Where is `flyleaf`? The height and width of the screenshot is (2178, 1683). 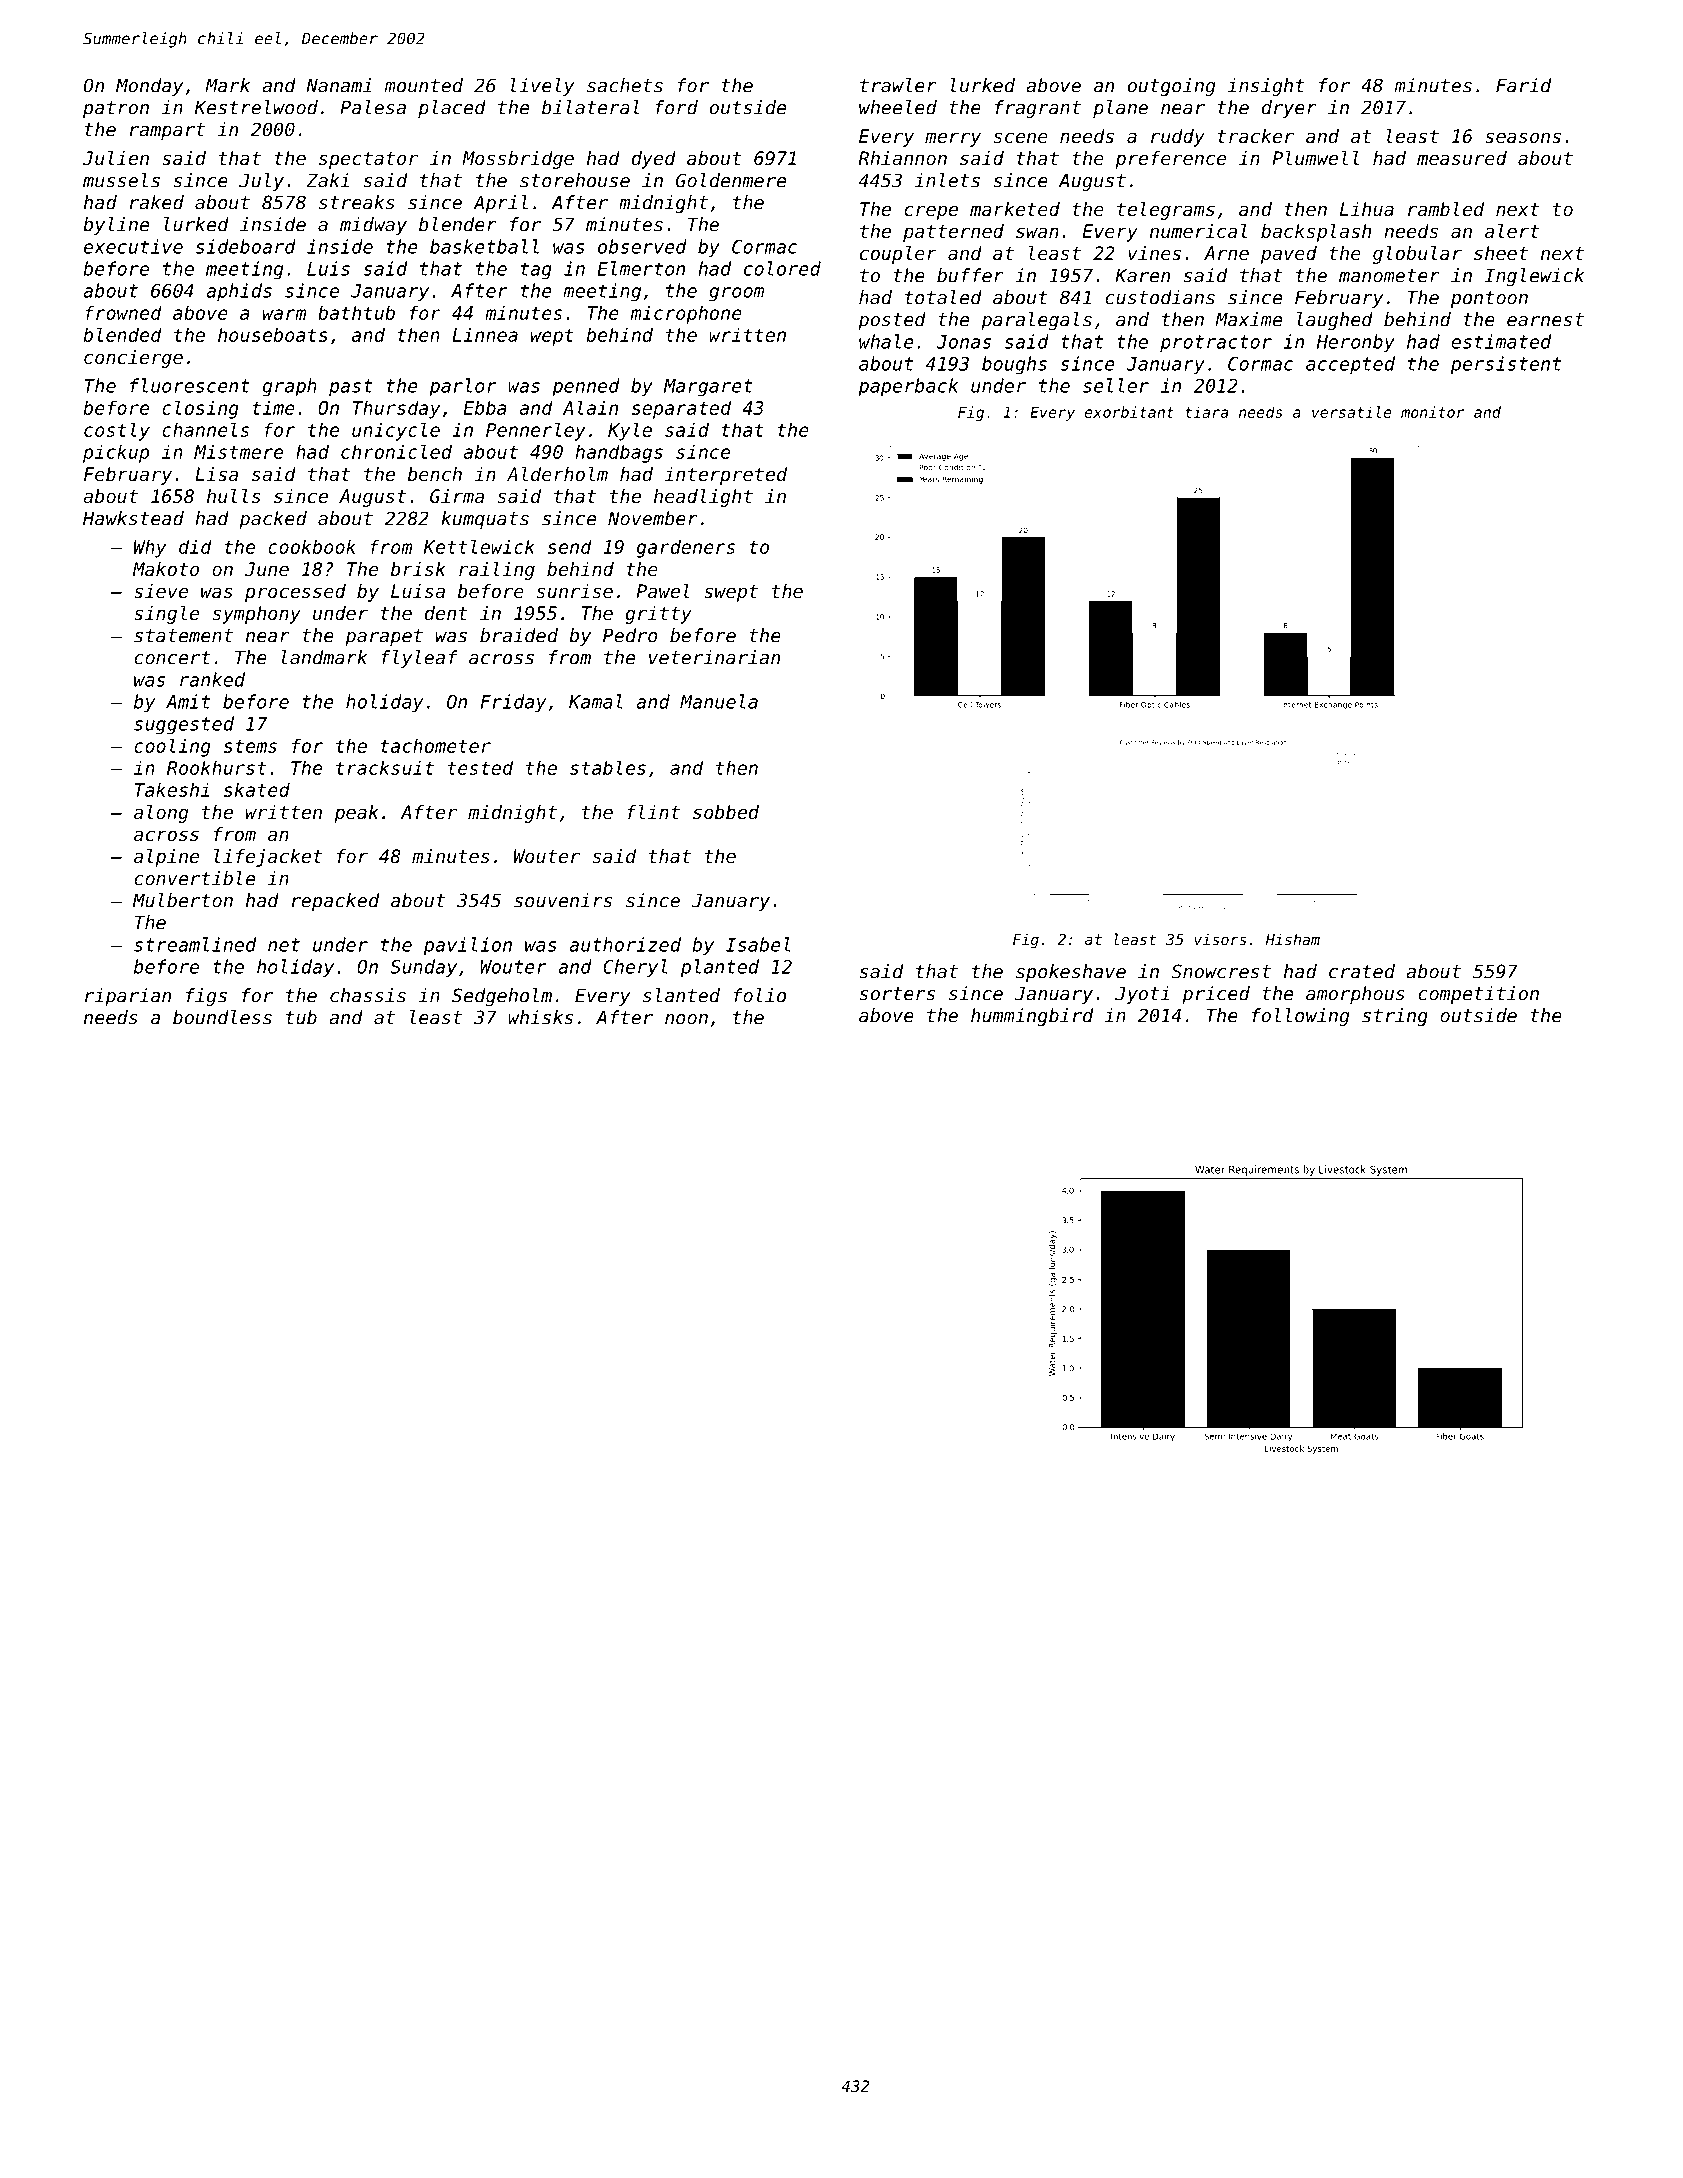
flyleaf is located at coordinates (419, 659).
